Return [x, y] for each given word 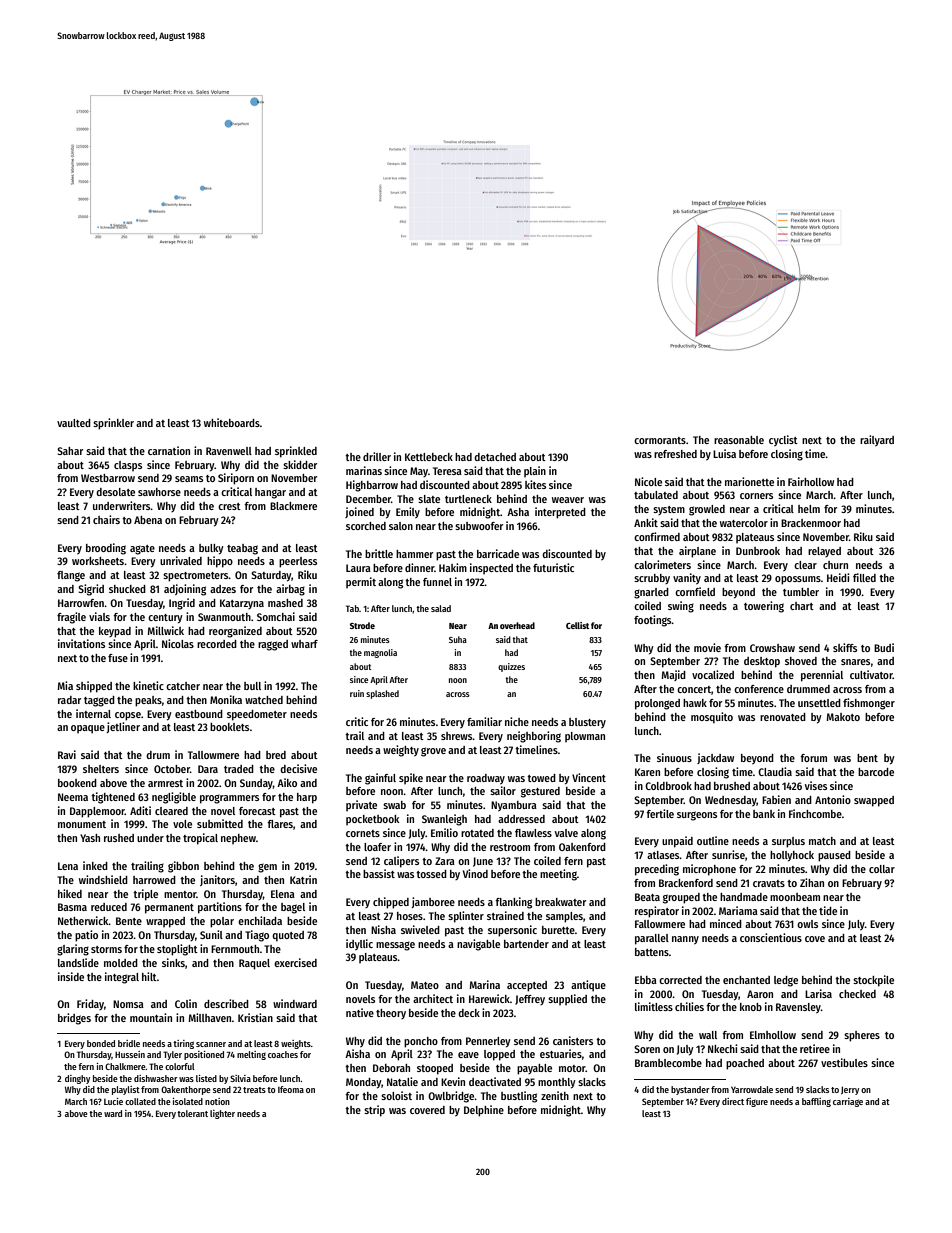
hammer [414, 554]
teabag [242, 549]
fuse [118, 658]
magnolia [380, 653]
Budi [884, 647]
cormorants [660, 440]
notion [217, 1101]
